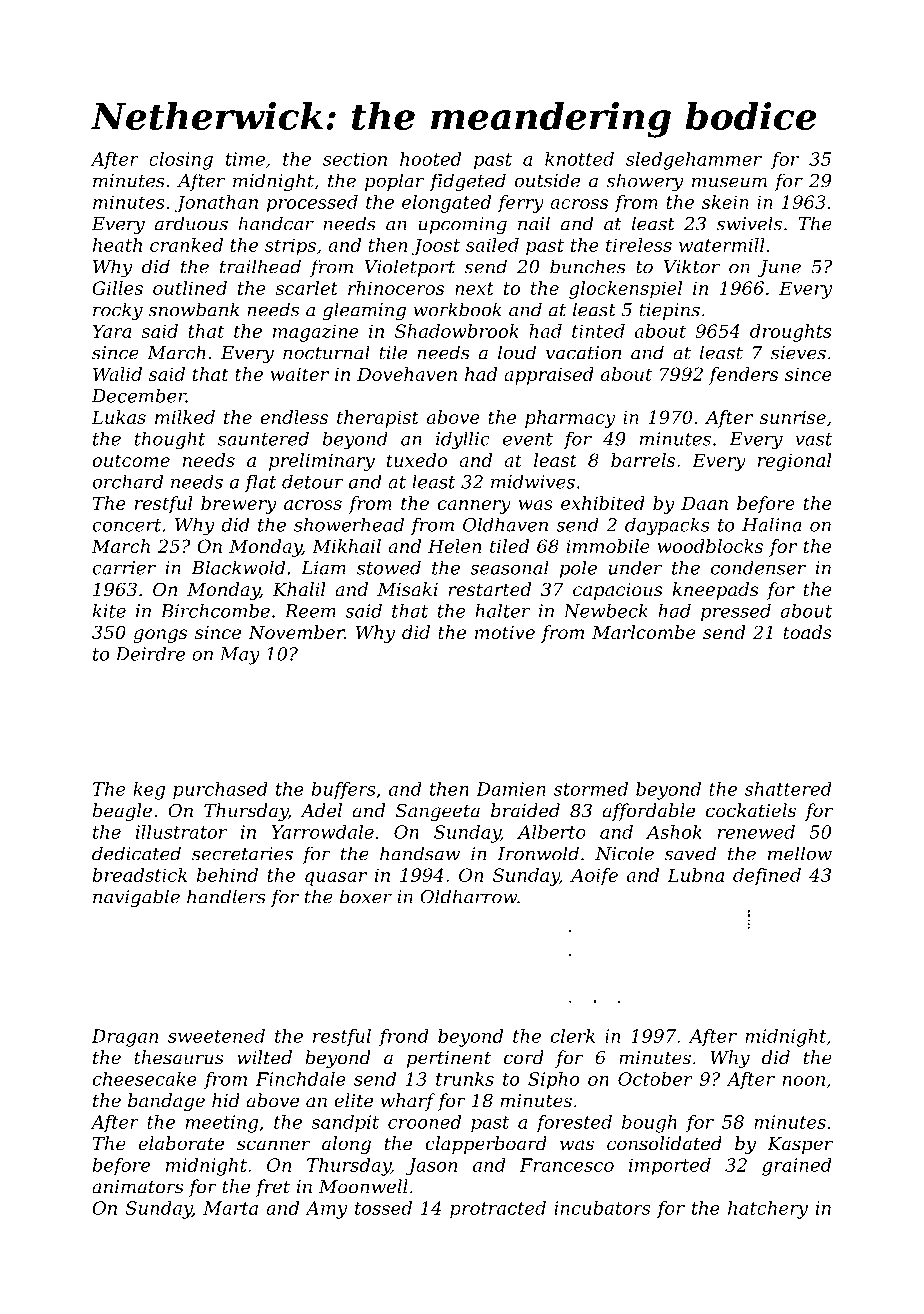 The width and height of the screenshot is (924, 1314). Describe the element at coordinates (407, 374) in the screenshot. I see `Dovehaven` at that location.
